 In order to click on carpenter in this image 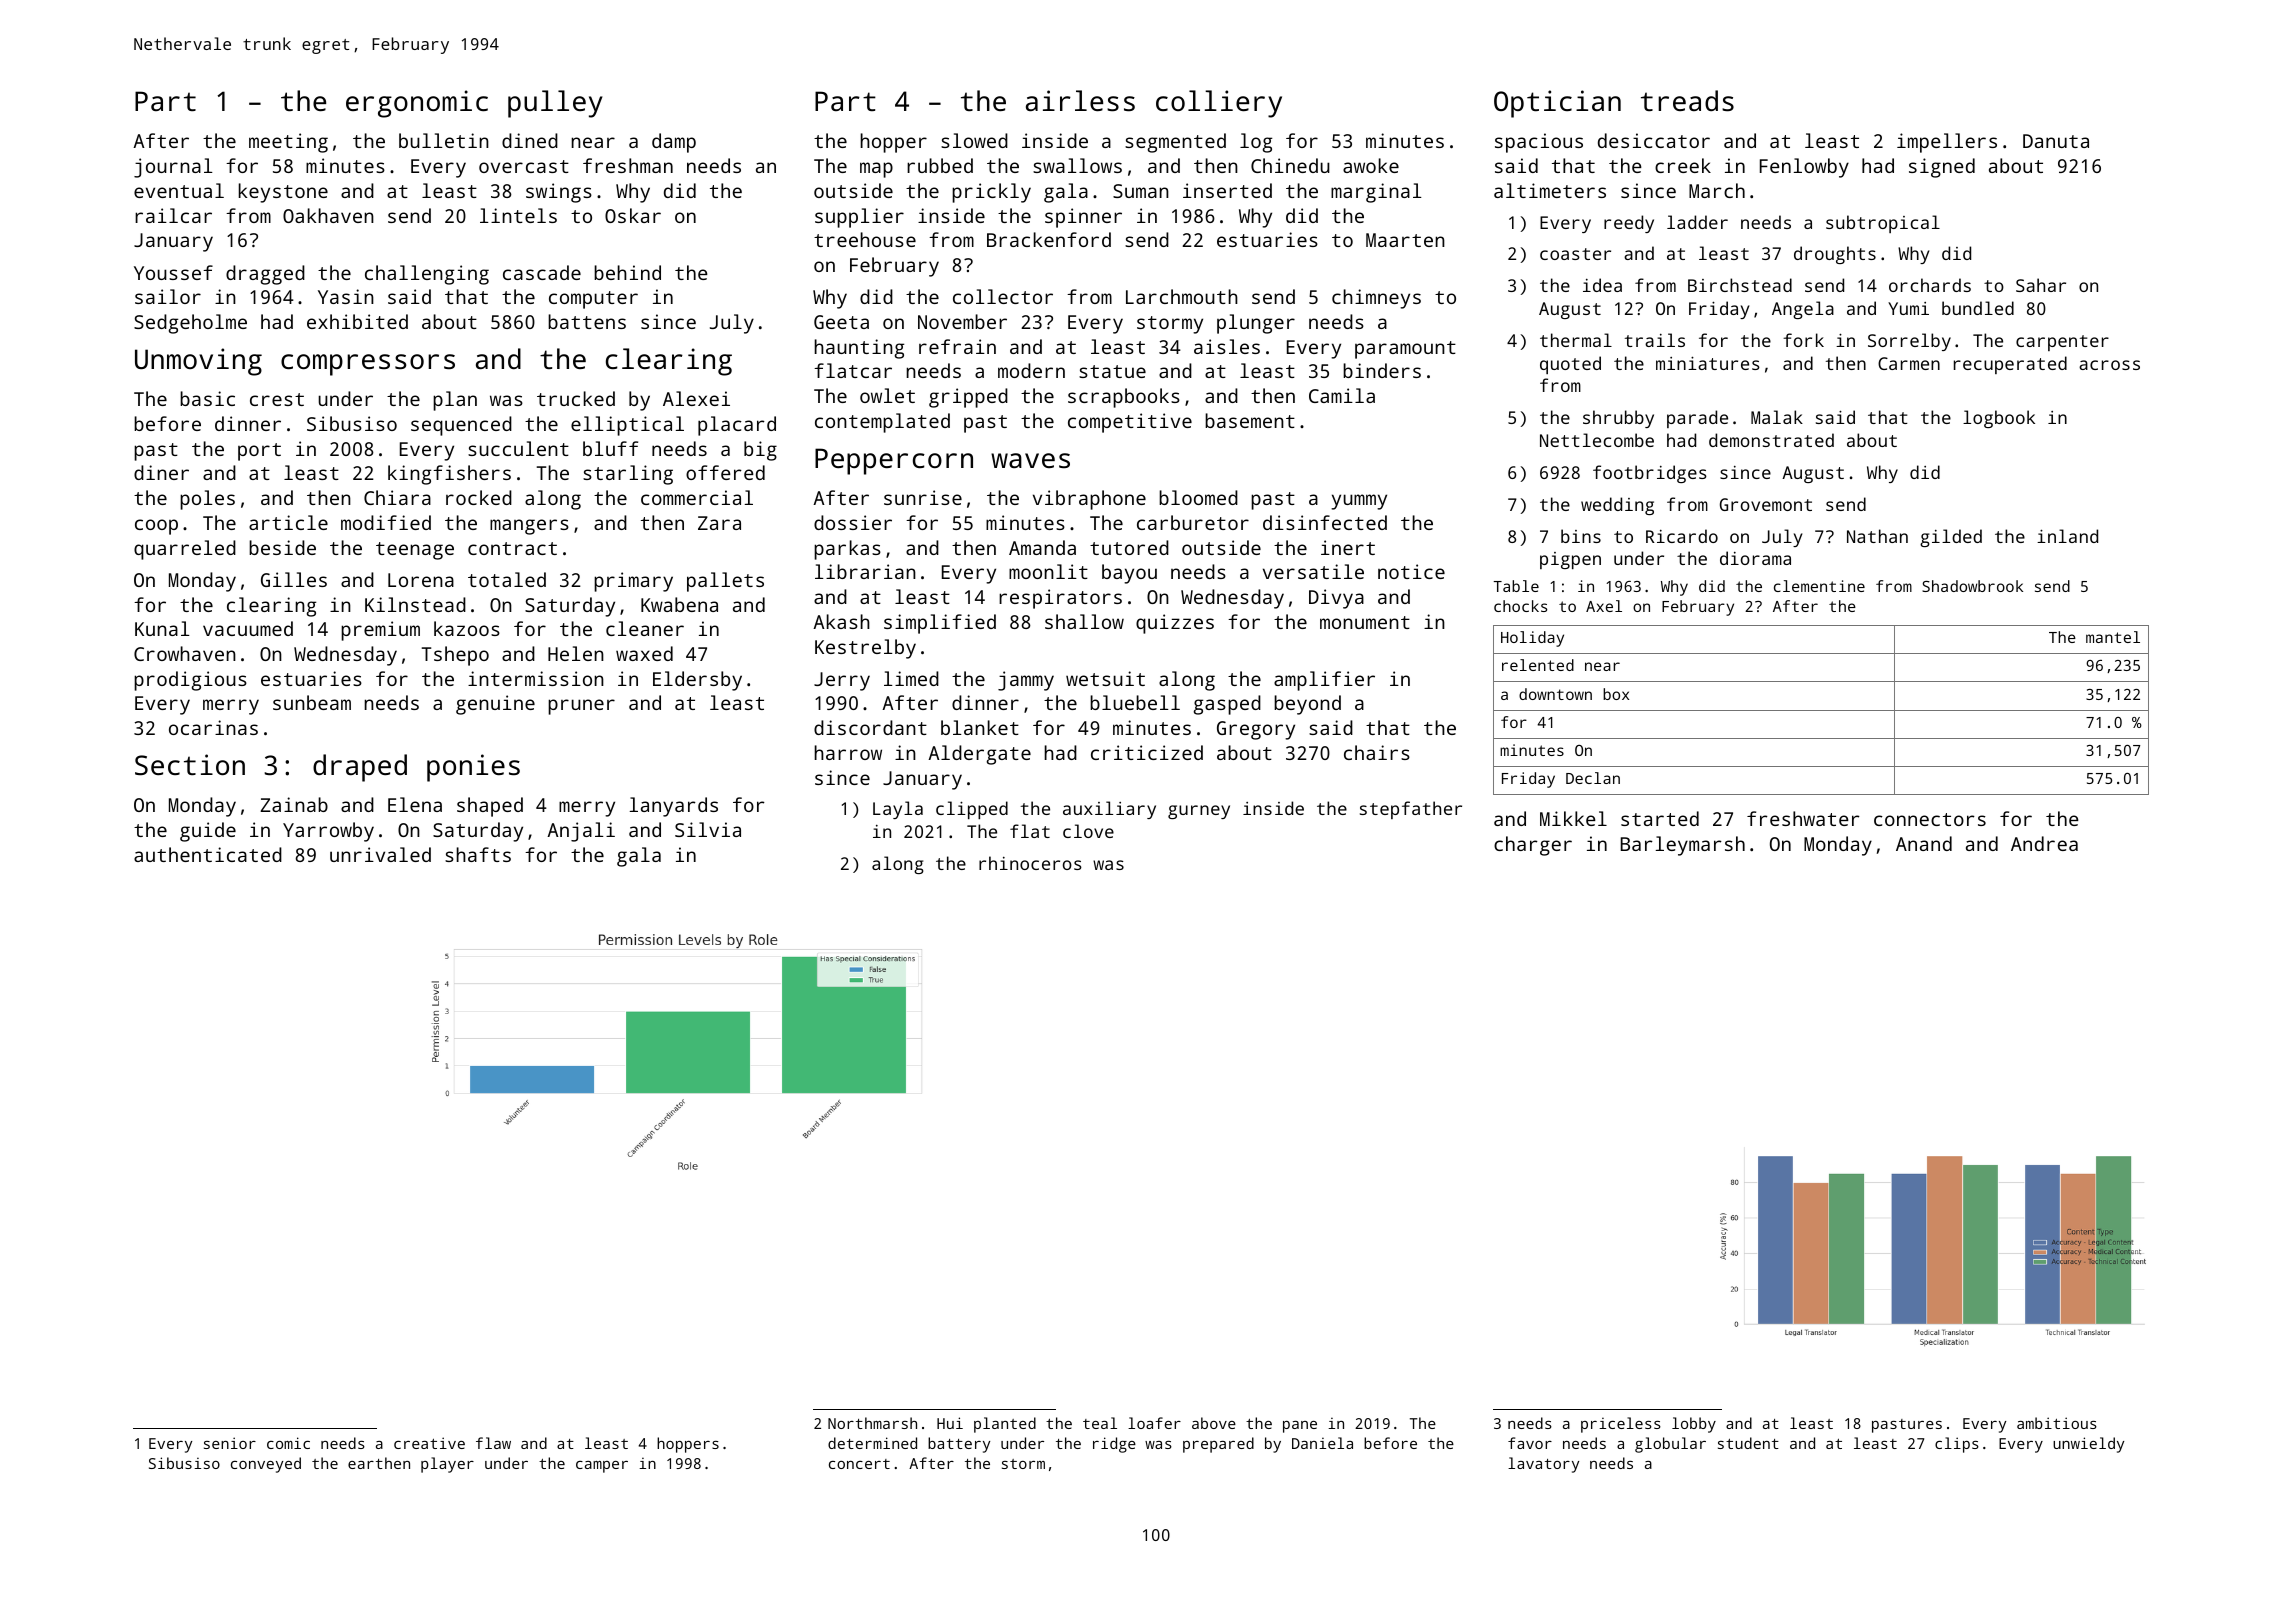, I will do `click(2062, 343)`.
